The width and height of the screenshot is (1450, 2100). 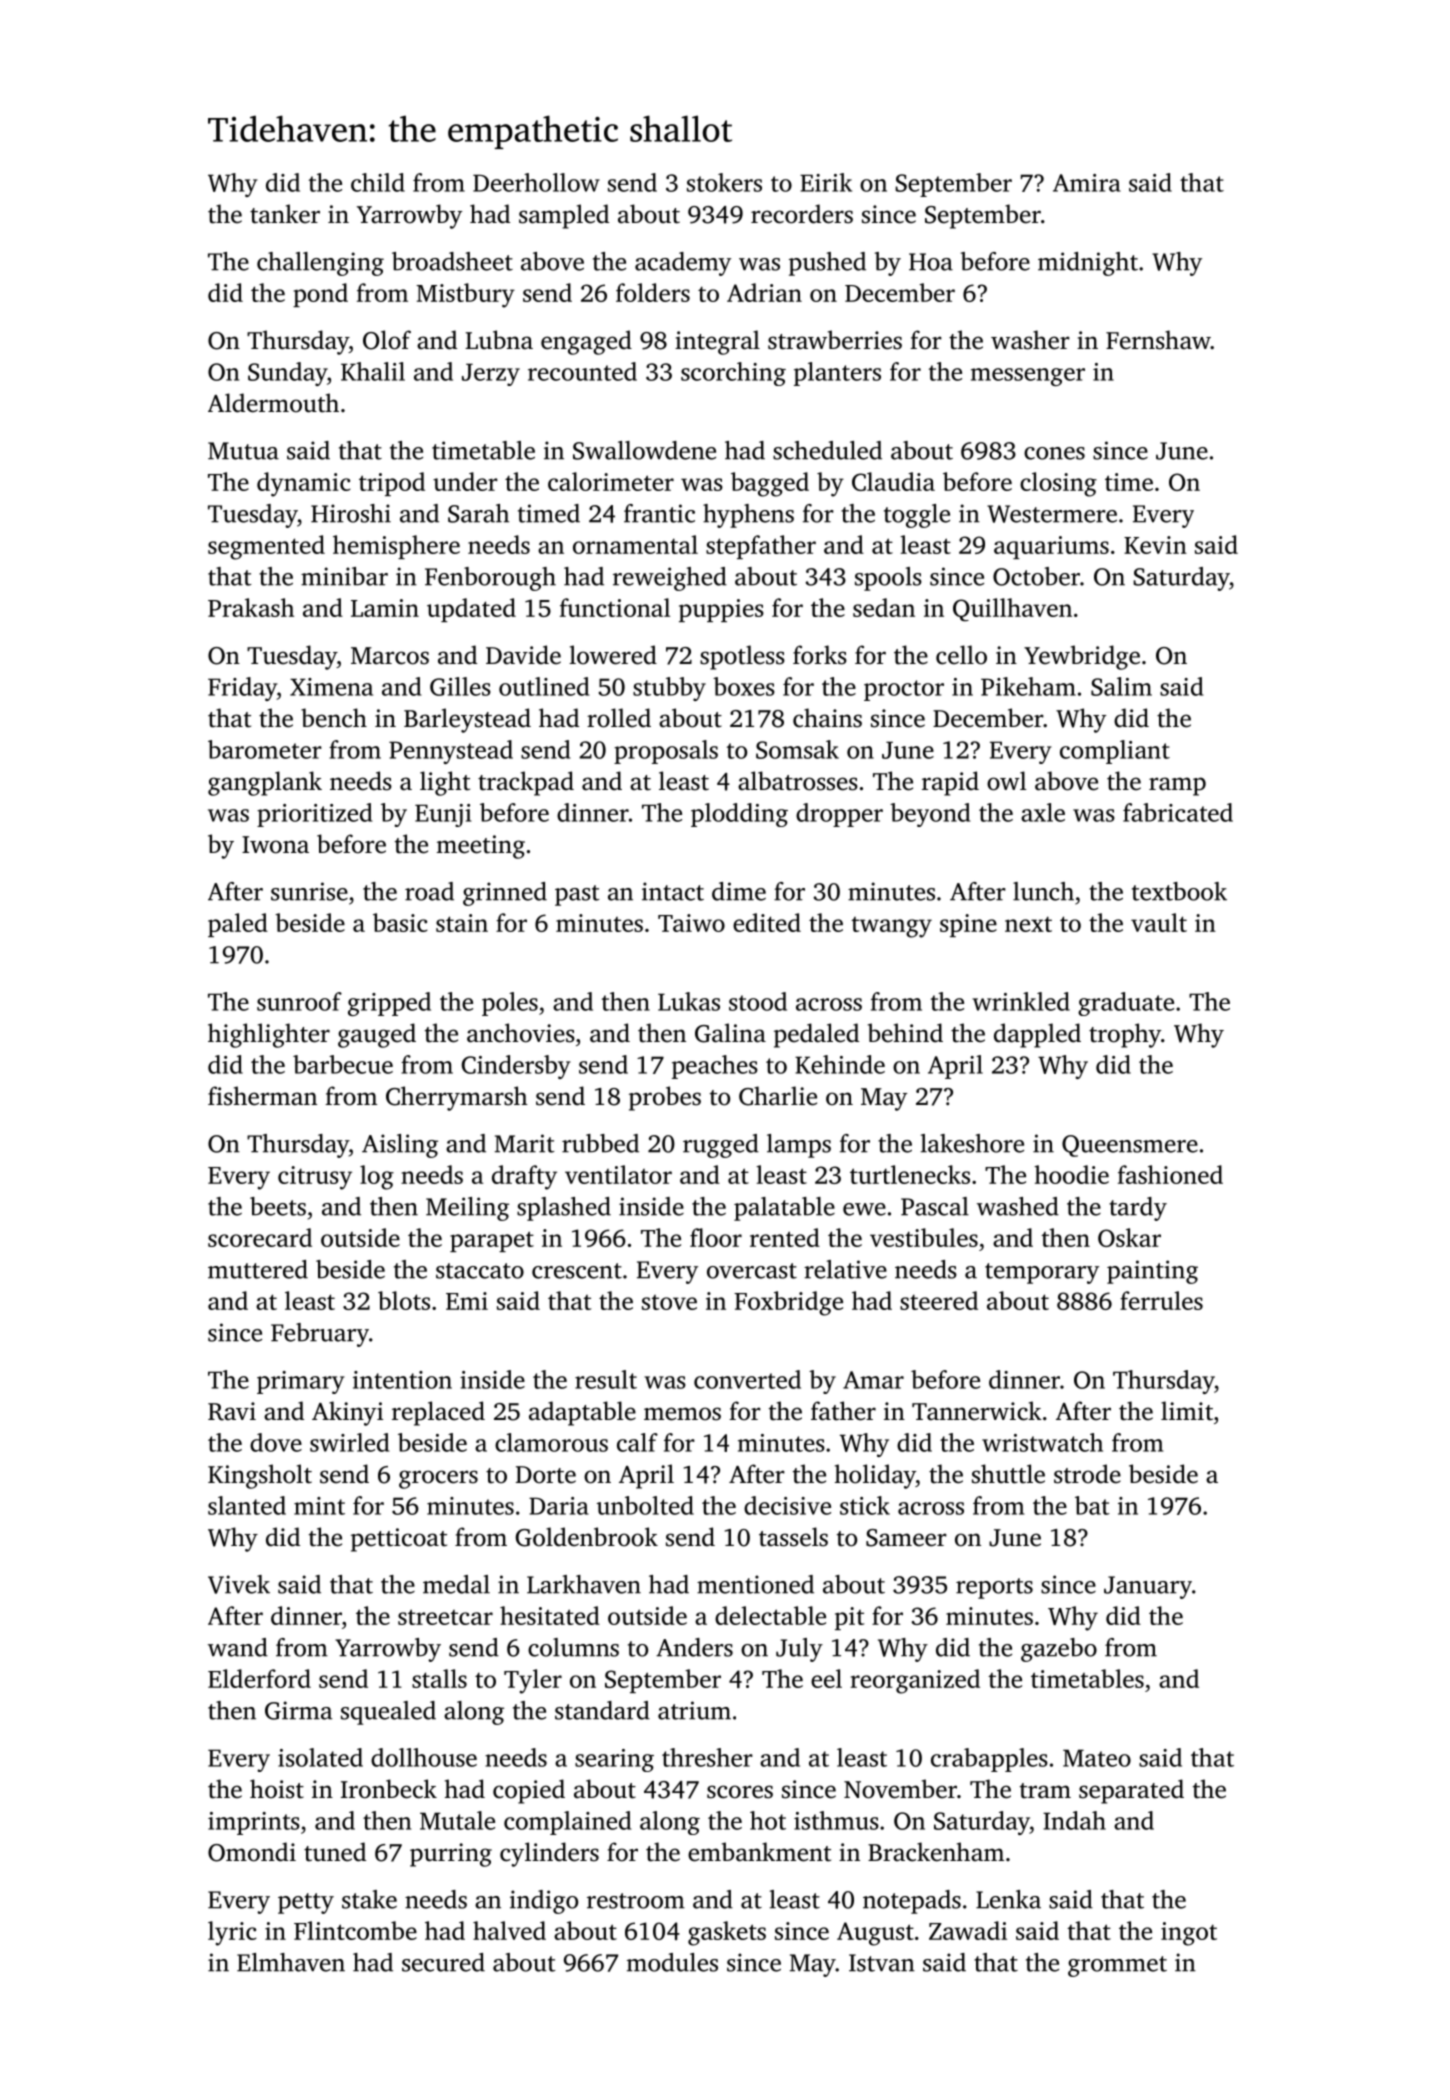 What do you see at coordinates (424, 1757) in the screenshot?
I see `dollhouse` at bounding box center [424, 1757].
